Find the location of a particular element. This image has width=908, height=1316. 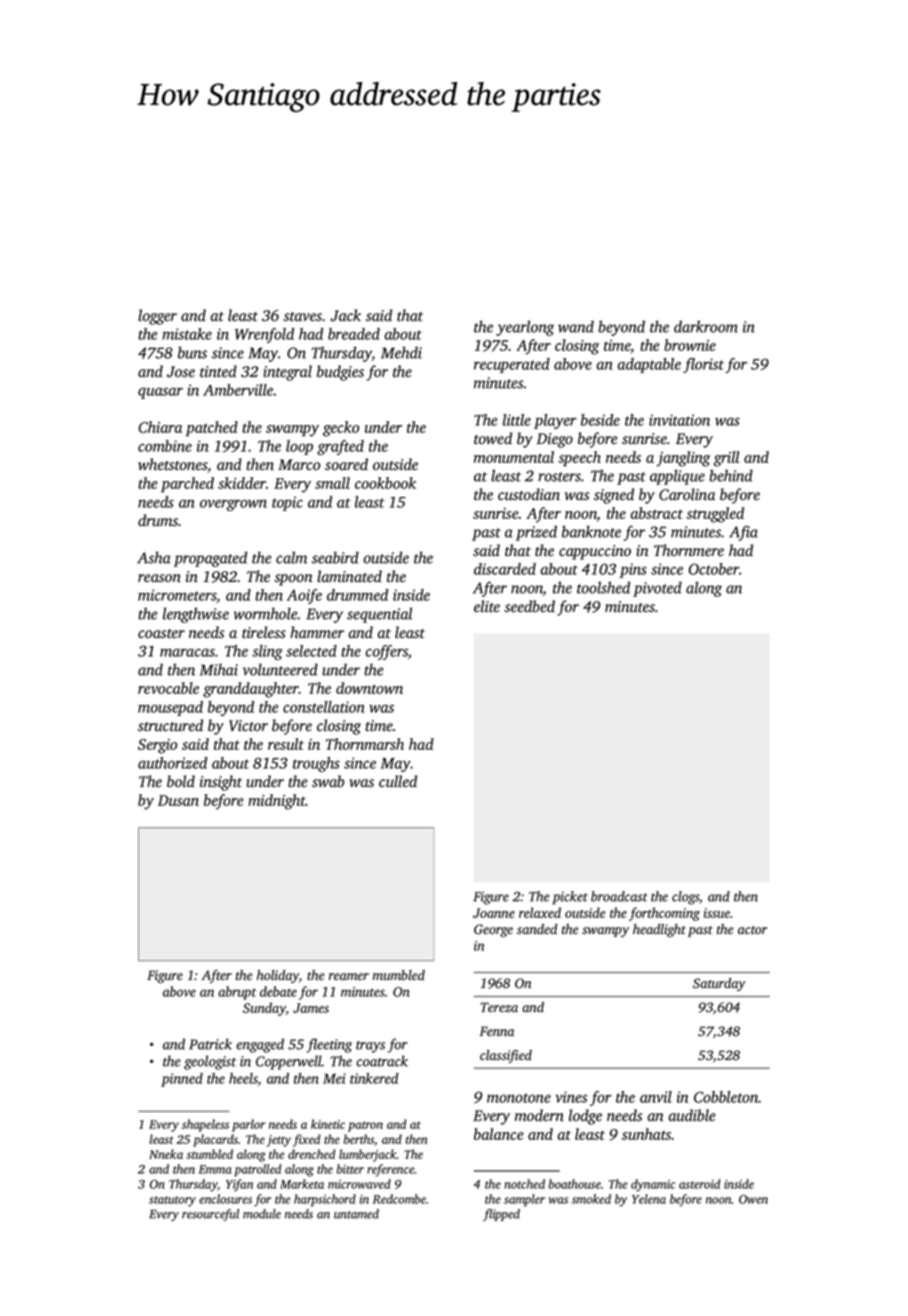

staves is located at coordinates (302, 317).
